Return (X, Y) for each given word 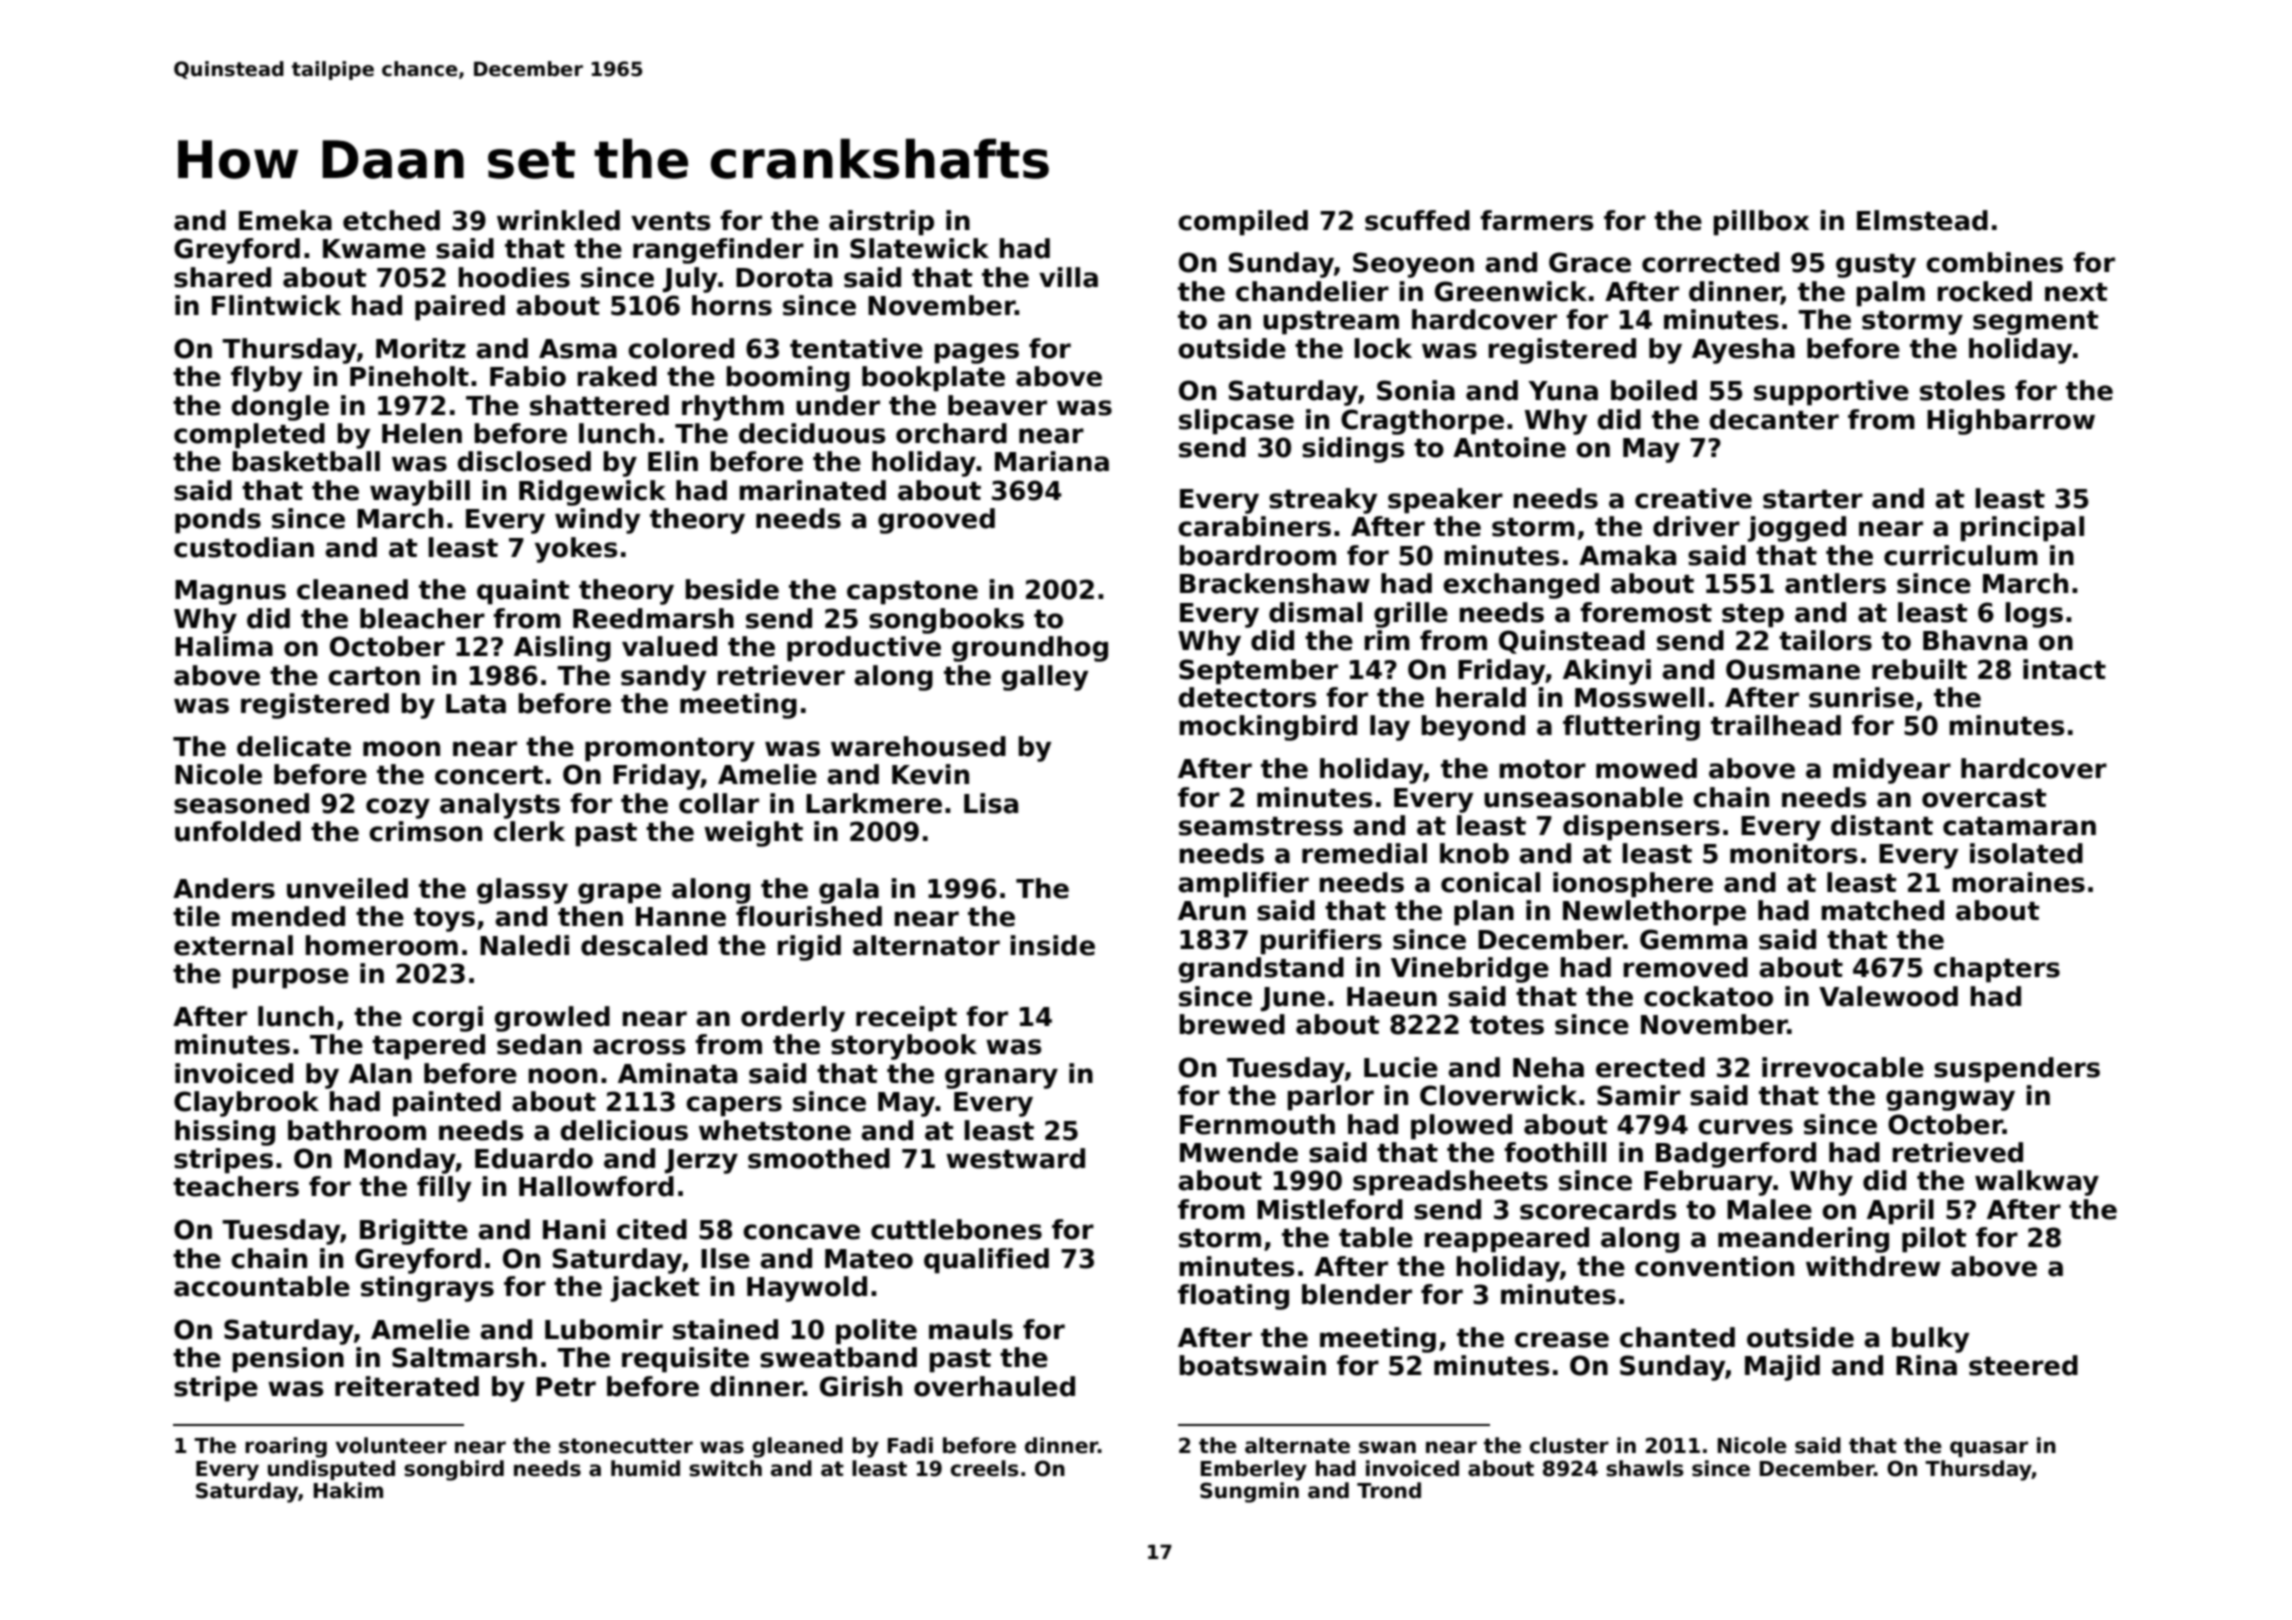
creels (985, 1468)
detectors (1247, 697)
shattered (599, 405)
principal (2022, 529)
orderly (793, 1019)
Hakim (348, 1490)
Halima (224, 646)
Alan (380, 1073)
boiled (1654, 390)
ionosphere (1633, 885)
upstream (1331, 323)
